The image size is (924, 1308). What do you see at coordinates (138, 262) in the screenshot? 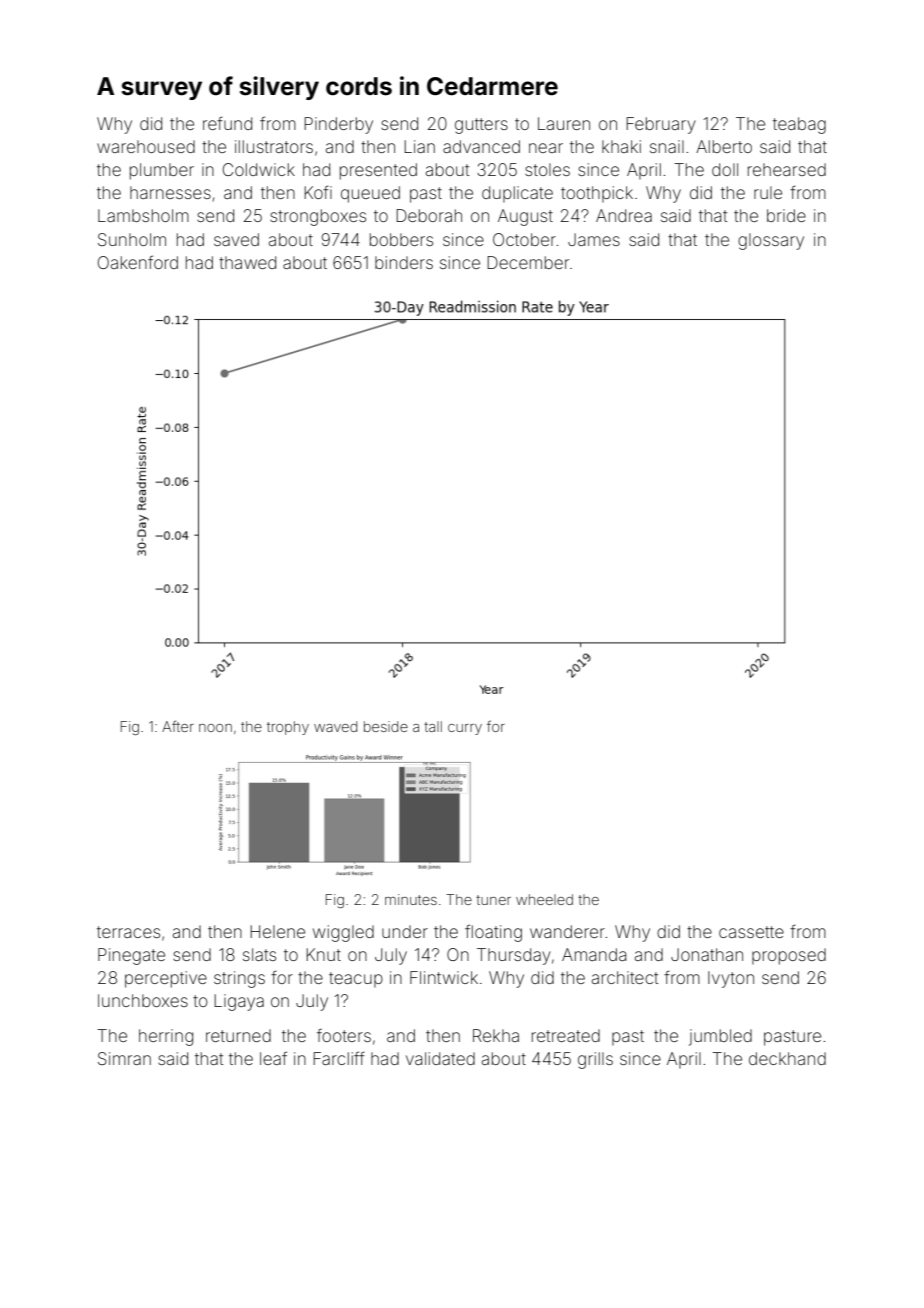
I see `Oakenford` at bounding box center [138, 262].
